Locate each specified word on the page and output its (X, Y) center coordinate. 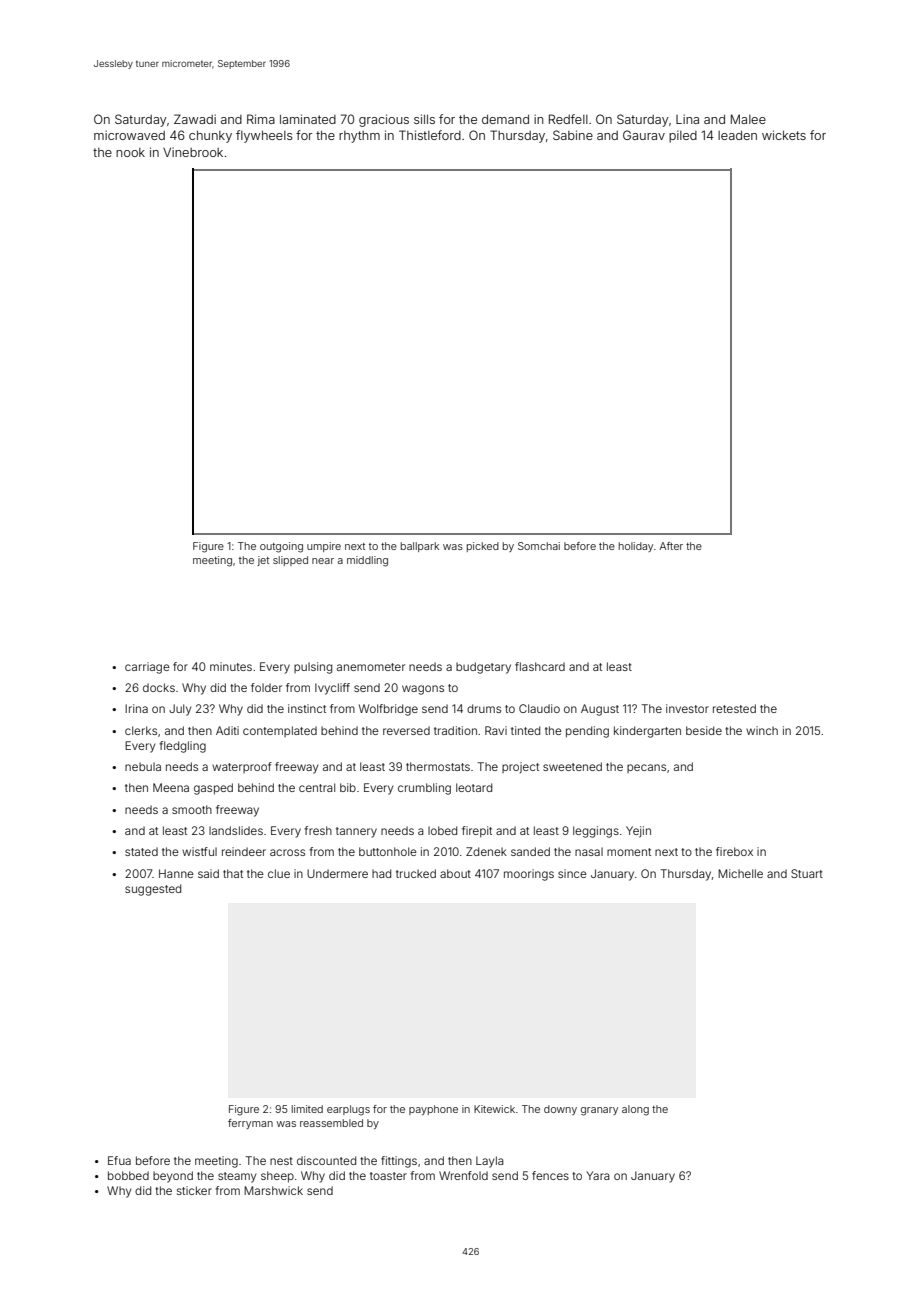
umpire (324, 547)
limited (307, 1109)
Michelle (740, 873)
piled (683, 136)
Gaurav (644, 135)
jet (263, 561)
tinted (525, 730)
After (671, 546)
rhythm (359, 137)
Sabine (573, 135)
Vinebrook (193, 152)
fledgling (182, 747)
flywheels (264, 136)
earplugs (348, 1110)
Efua (119, 1160)
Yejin (638, 832)
